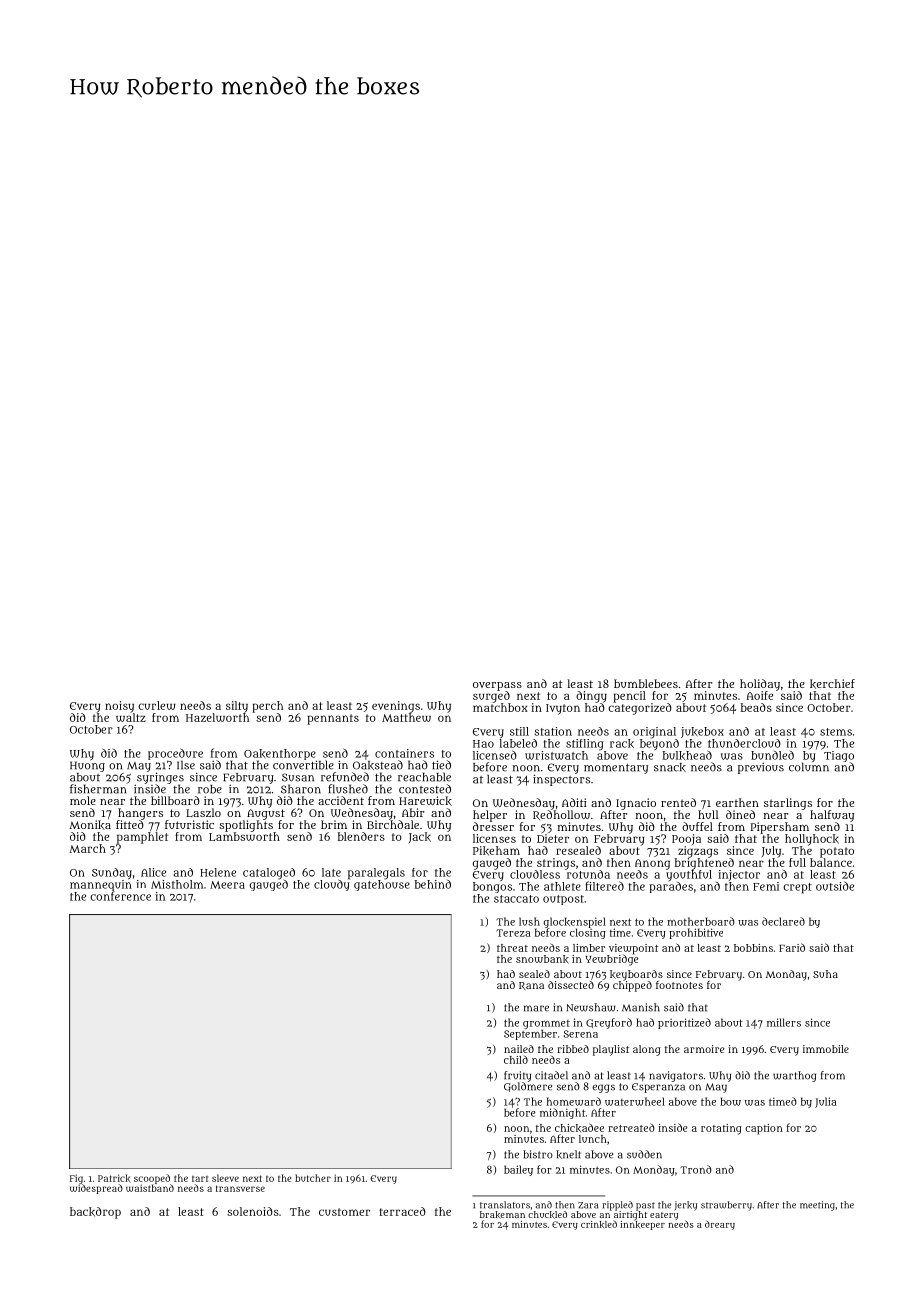 The width and height of the screenshot is (924, 1308). Describe the element at coordinates (517, 1076) in the screenshot. I see `fruity` at that location.
